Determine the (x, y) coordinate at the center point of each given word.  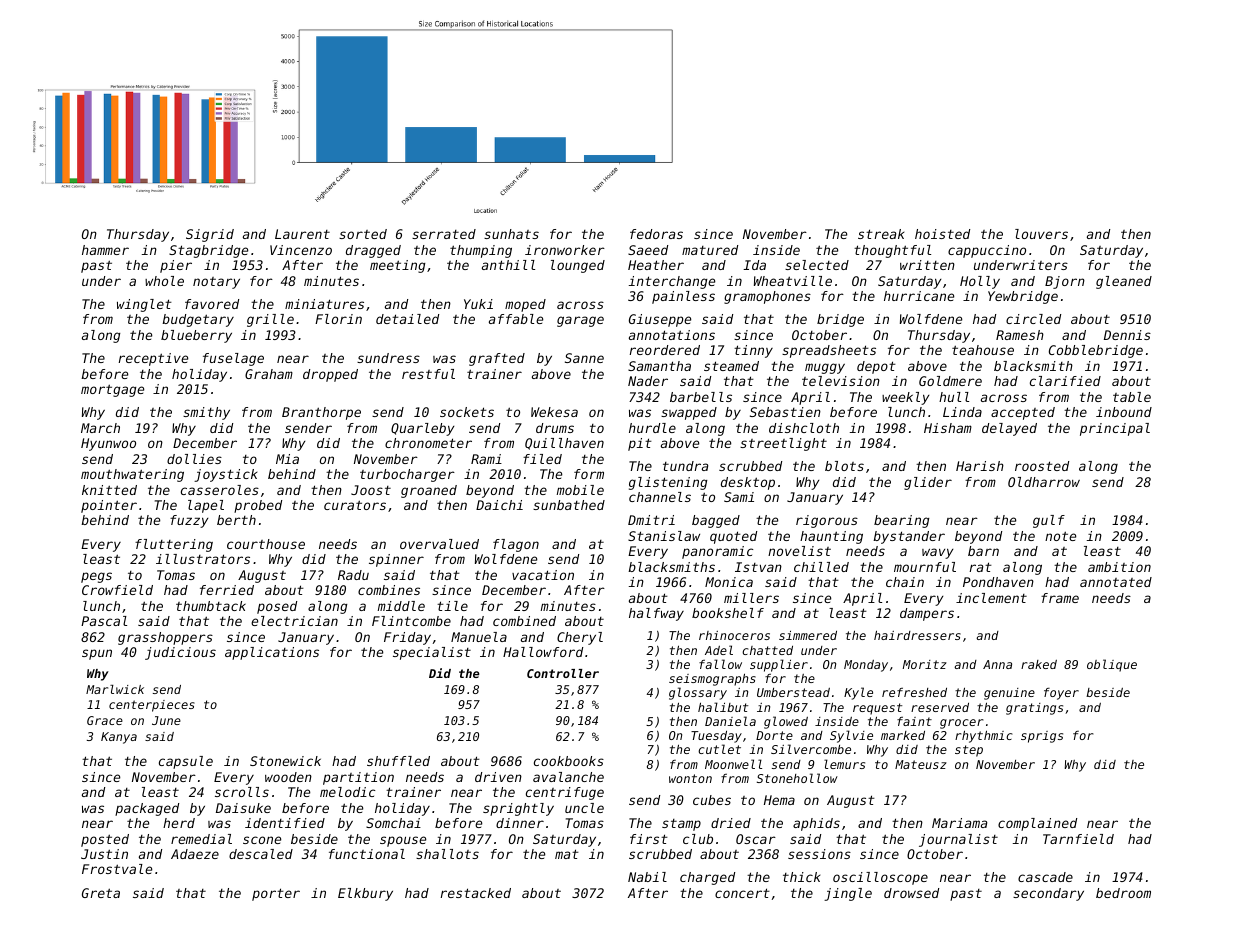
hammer (105, 250)
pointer (109, 506)
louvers (1041, 234)
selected (817, 265)
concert (742, 893)
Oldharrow (1044, 482)
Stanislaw (664, 536)
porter (276, 894)
